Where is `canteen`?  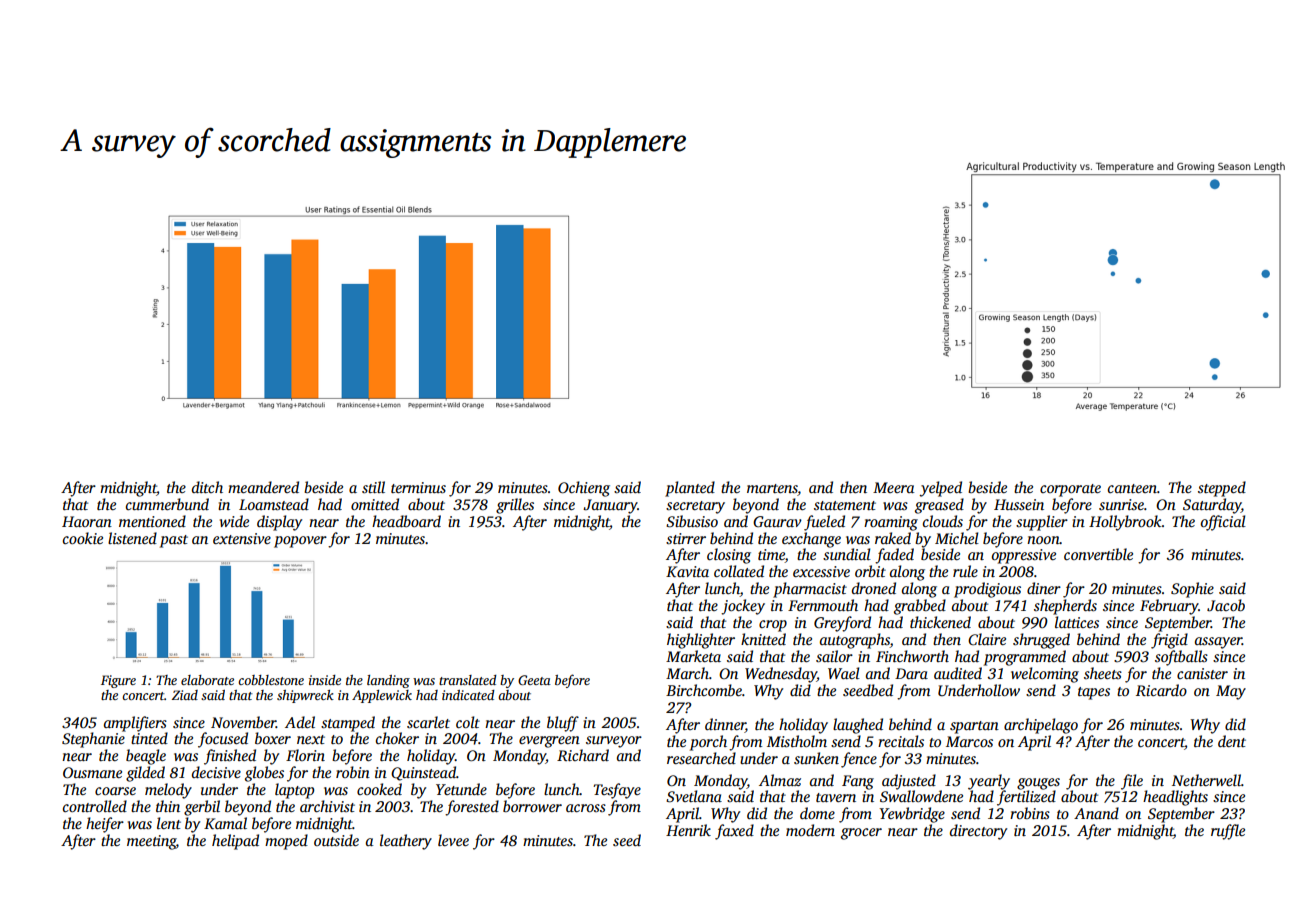 canteen is located at coordinates (1132, 488).
